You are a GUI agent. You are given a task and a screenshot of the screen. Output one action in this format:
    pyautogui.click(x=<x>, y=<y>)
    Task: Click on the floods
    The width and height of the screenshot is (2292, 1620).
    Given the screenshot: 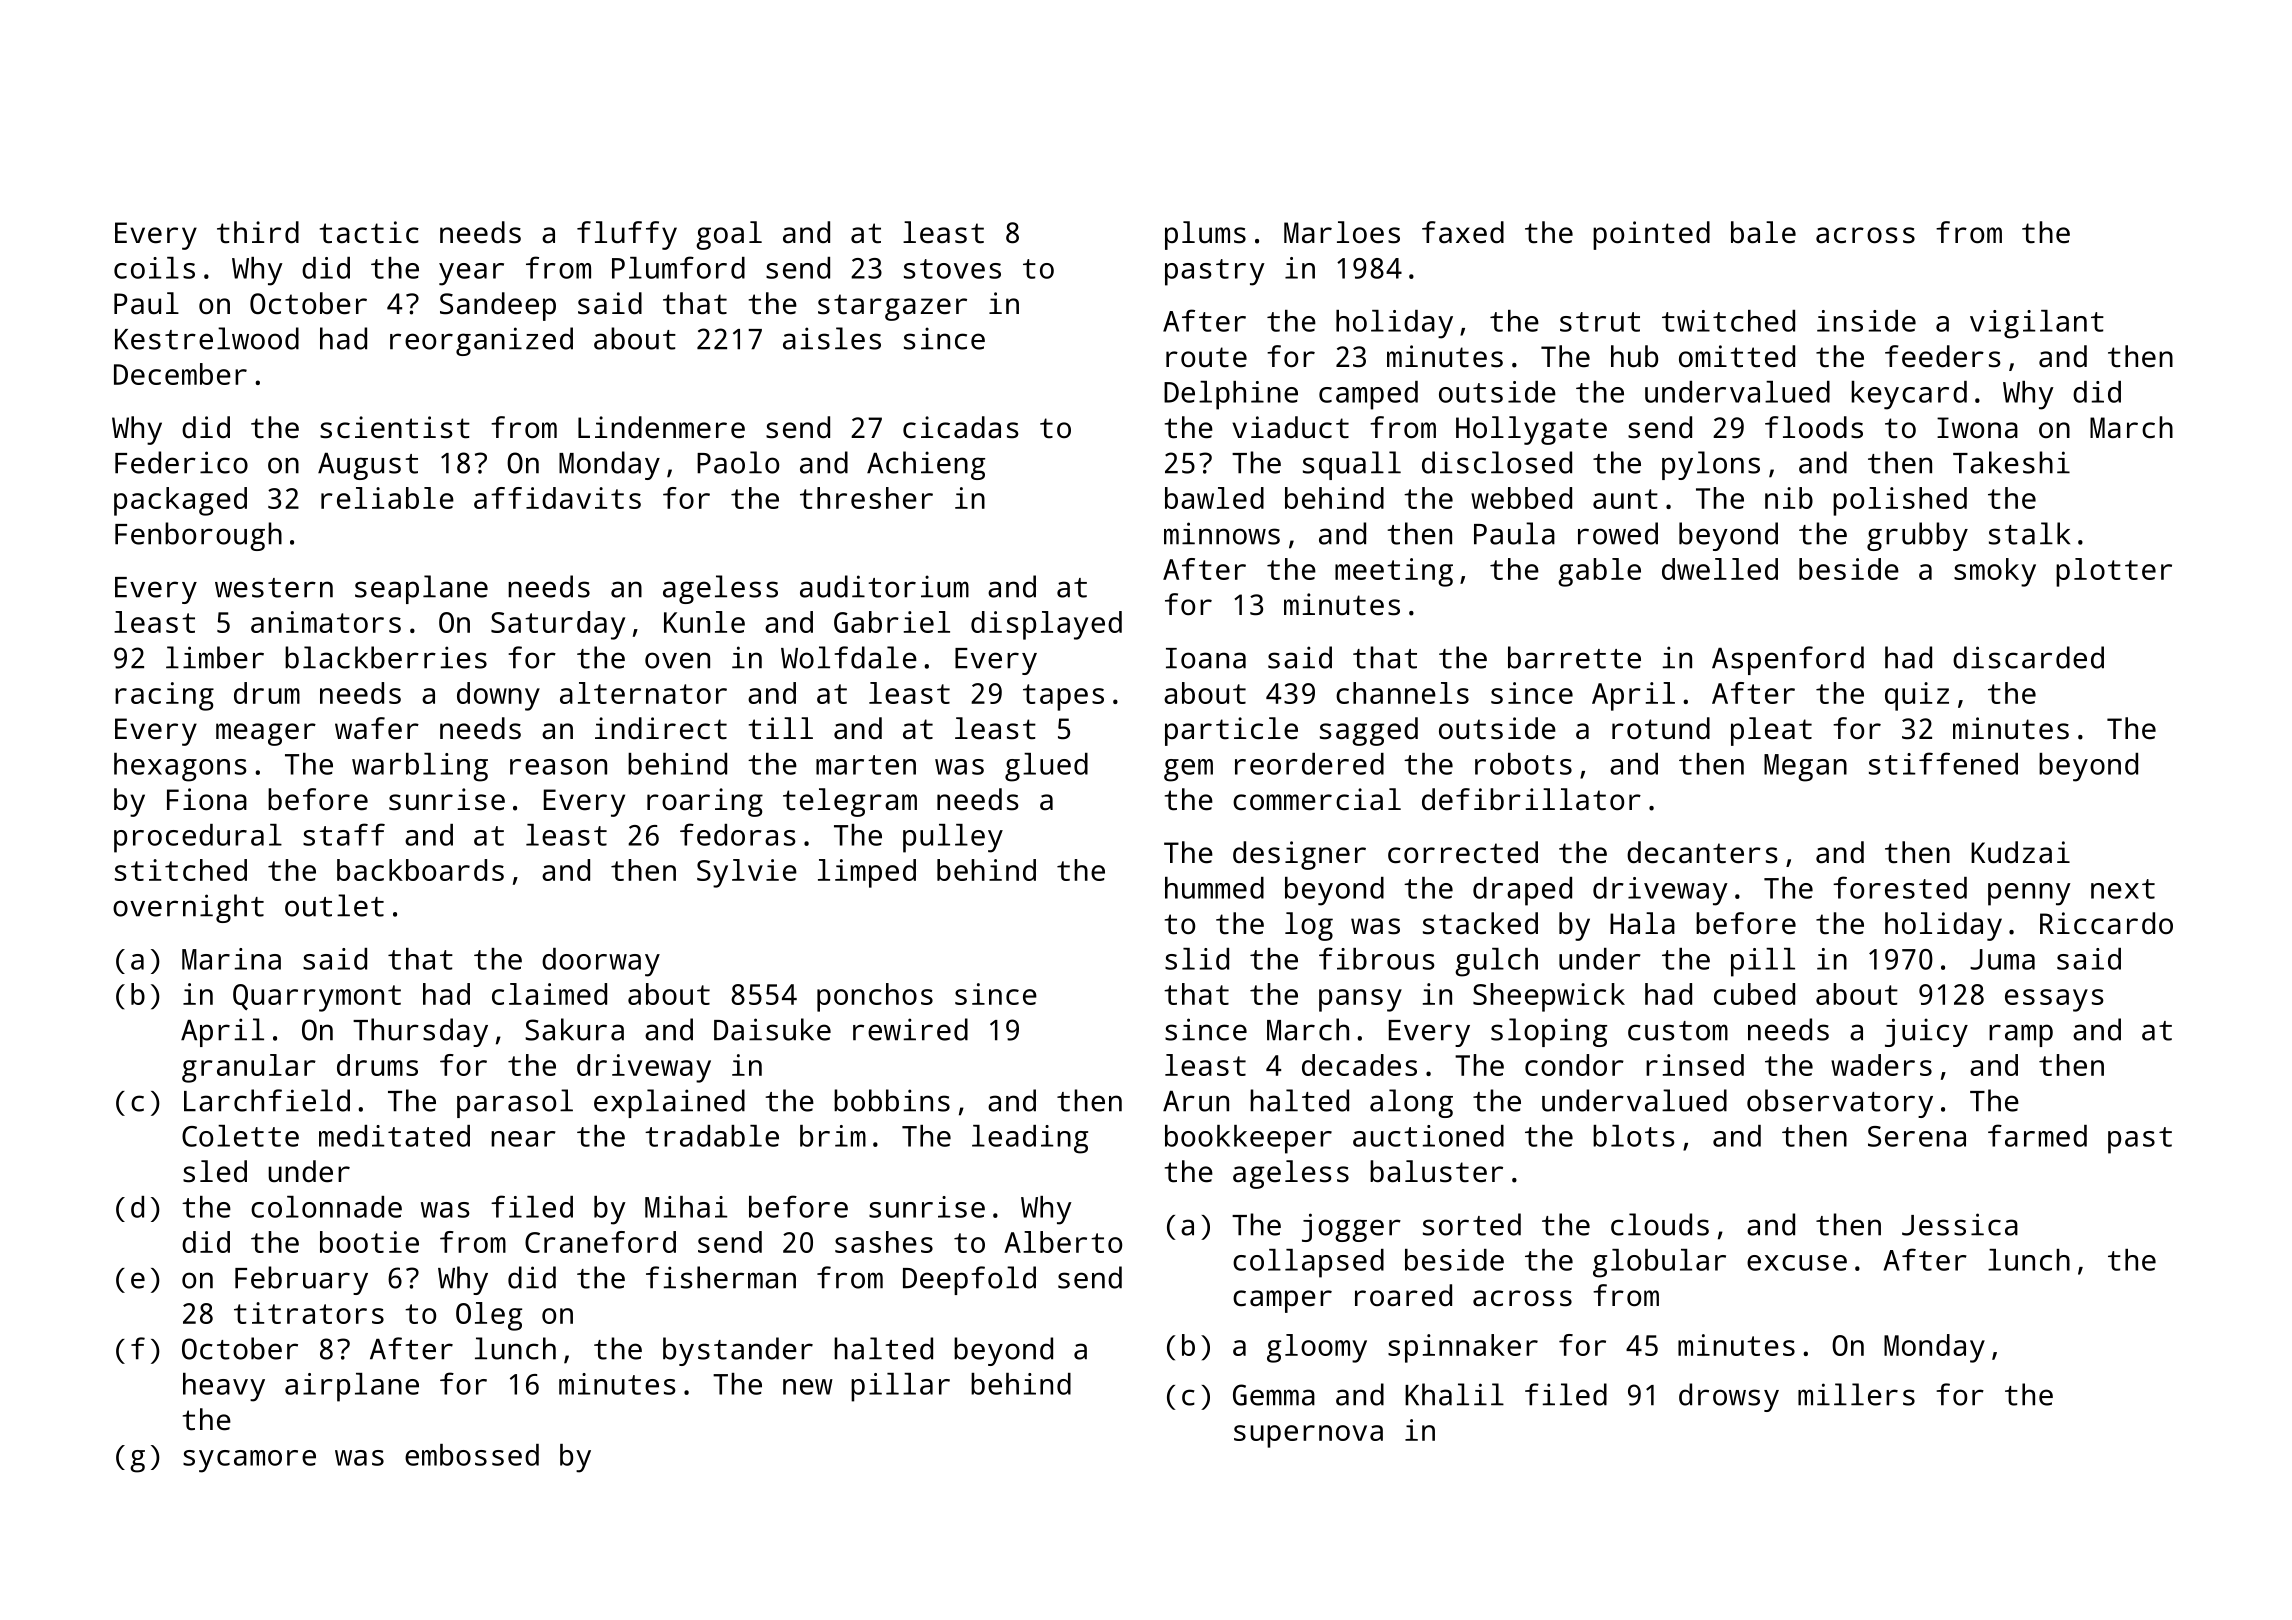 What is the action you would take?
    pyautogui.click(x=1814, y=427)
